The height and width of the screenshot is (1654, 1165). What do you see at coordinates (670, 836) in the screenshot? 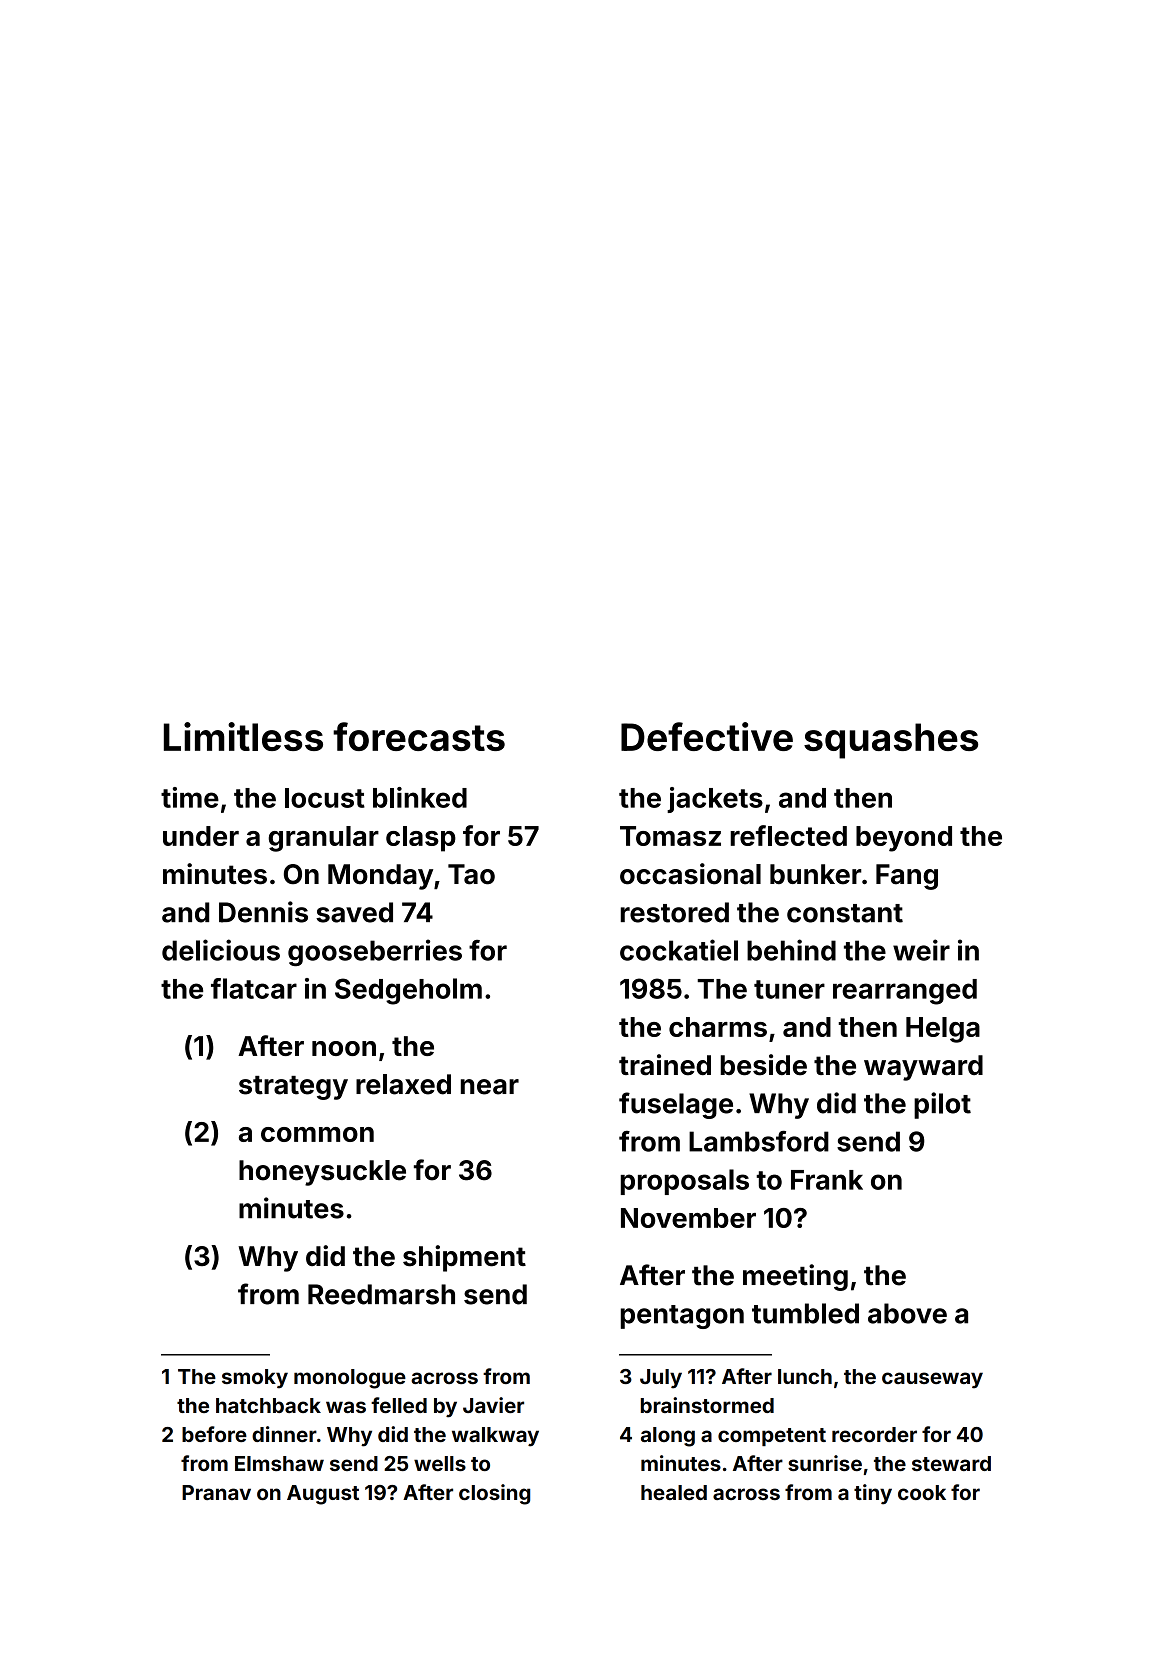
I see `Tomasz` at bounding box center [670, 836].
